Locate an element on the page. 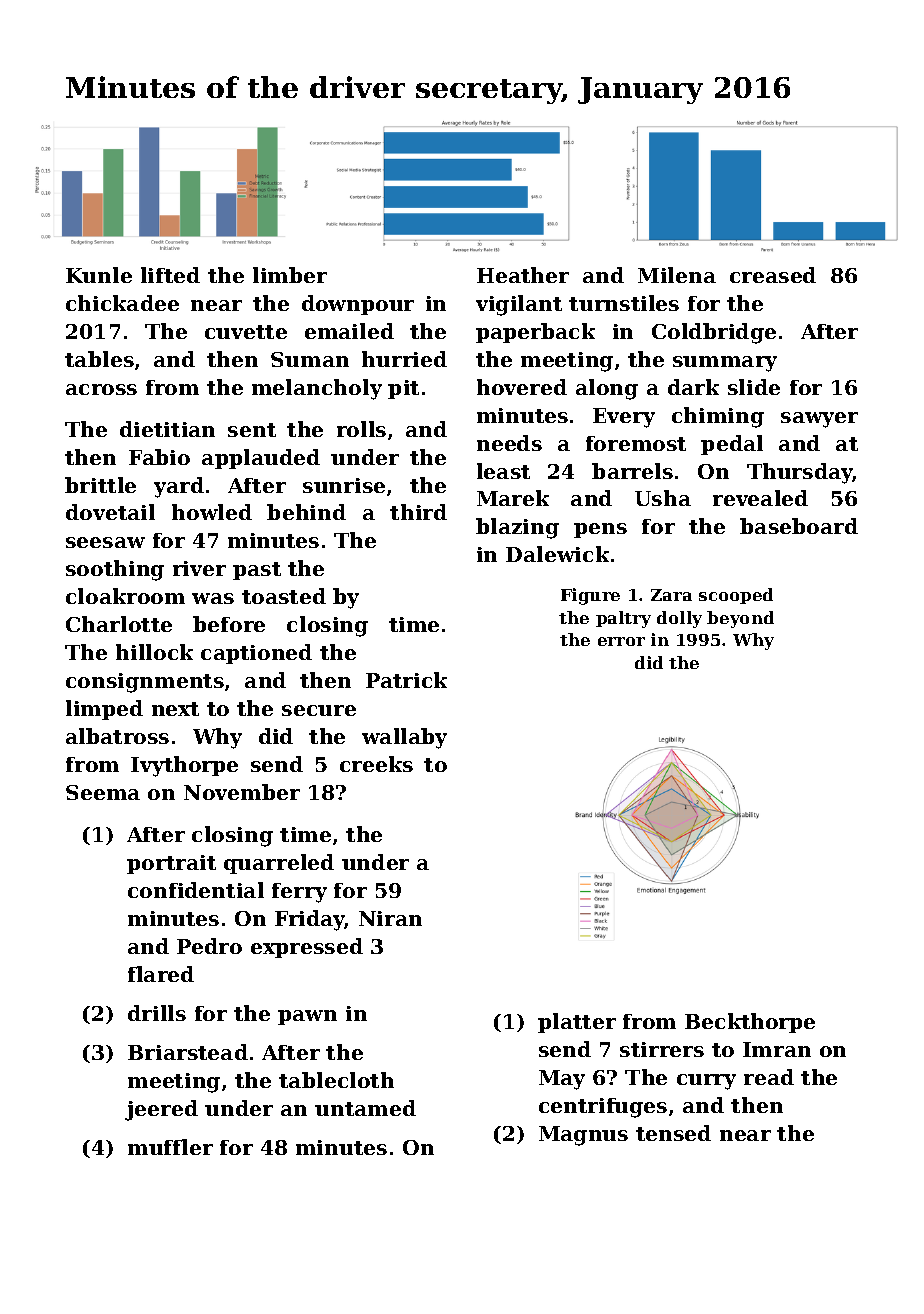 The height and width of the document is (1314, 924). Every is located at coordinates (624, 418).
